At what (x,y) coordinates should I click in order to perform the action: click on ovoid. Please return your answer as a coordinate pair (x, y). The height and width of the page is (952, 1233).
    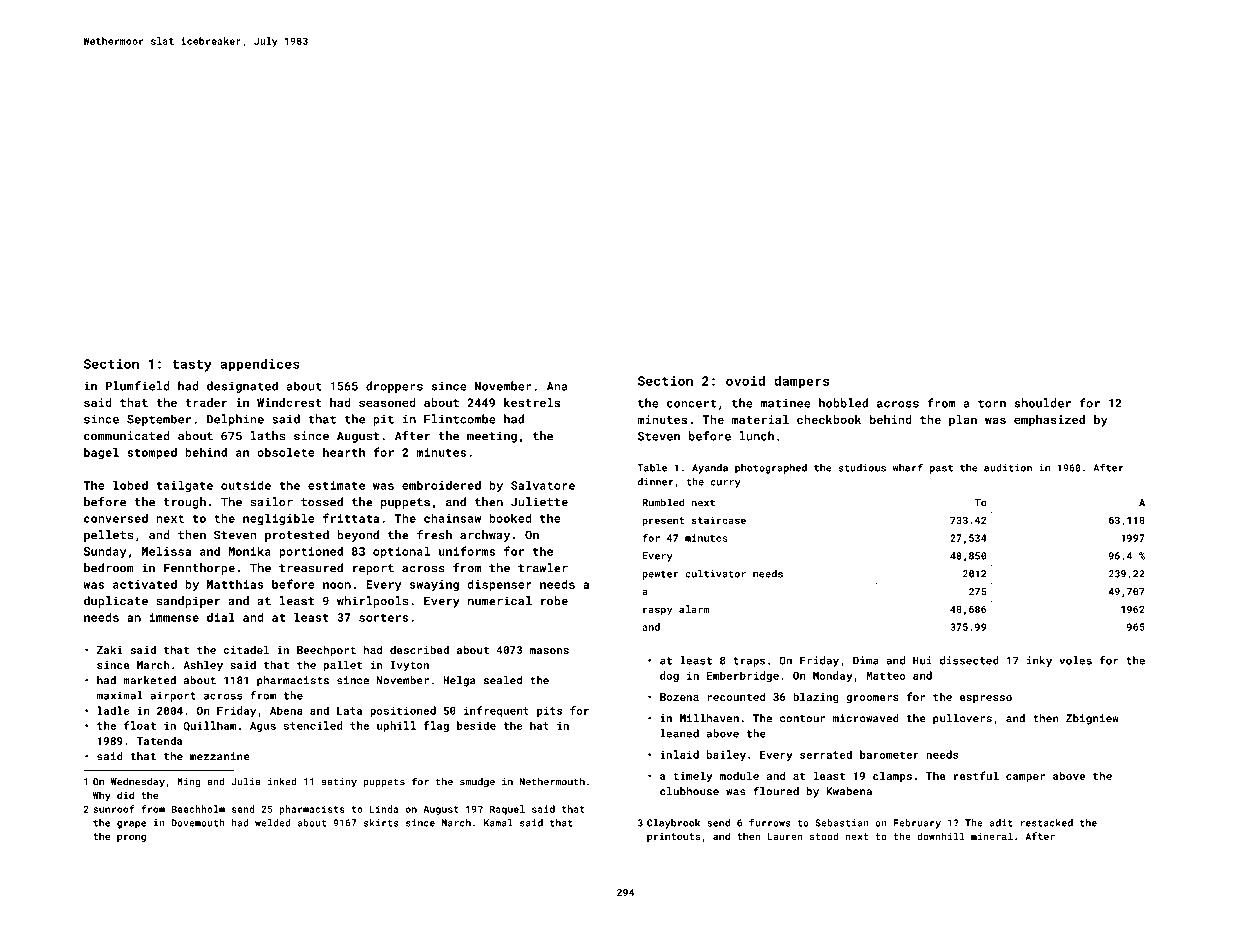
    Looking at the image, I should click on (745, 380).
